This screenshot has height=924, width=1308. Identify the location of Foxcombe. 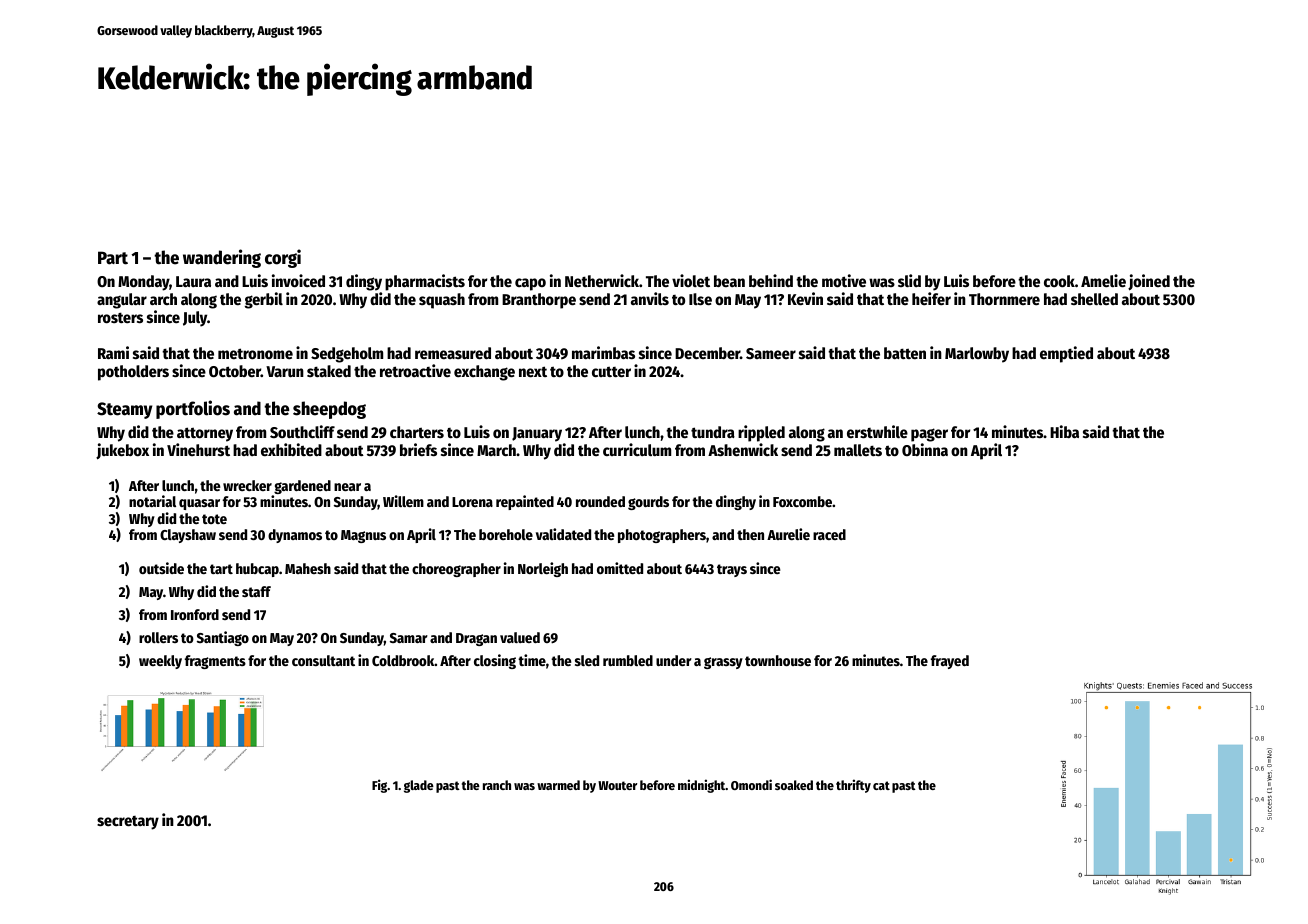
(802, 501).
